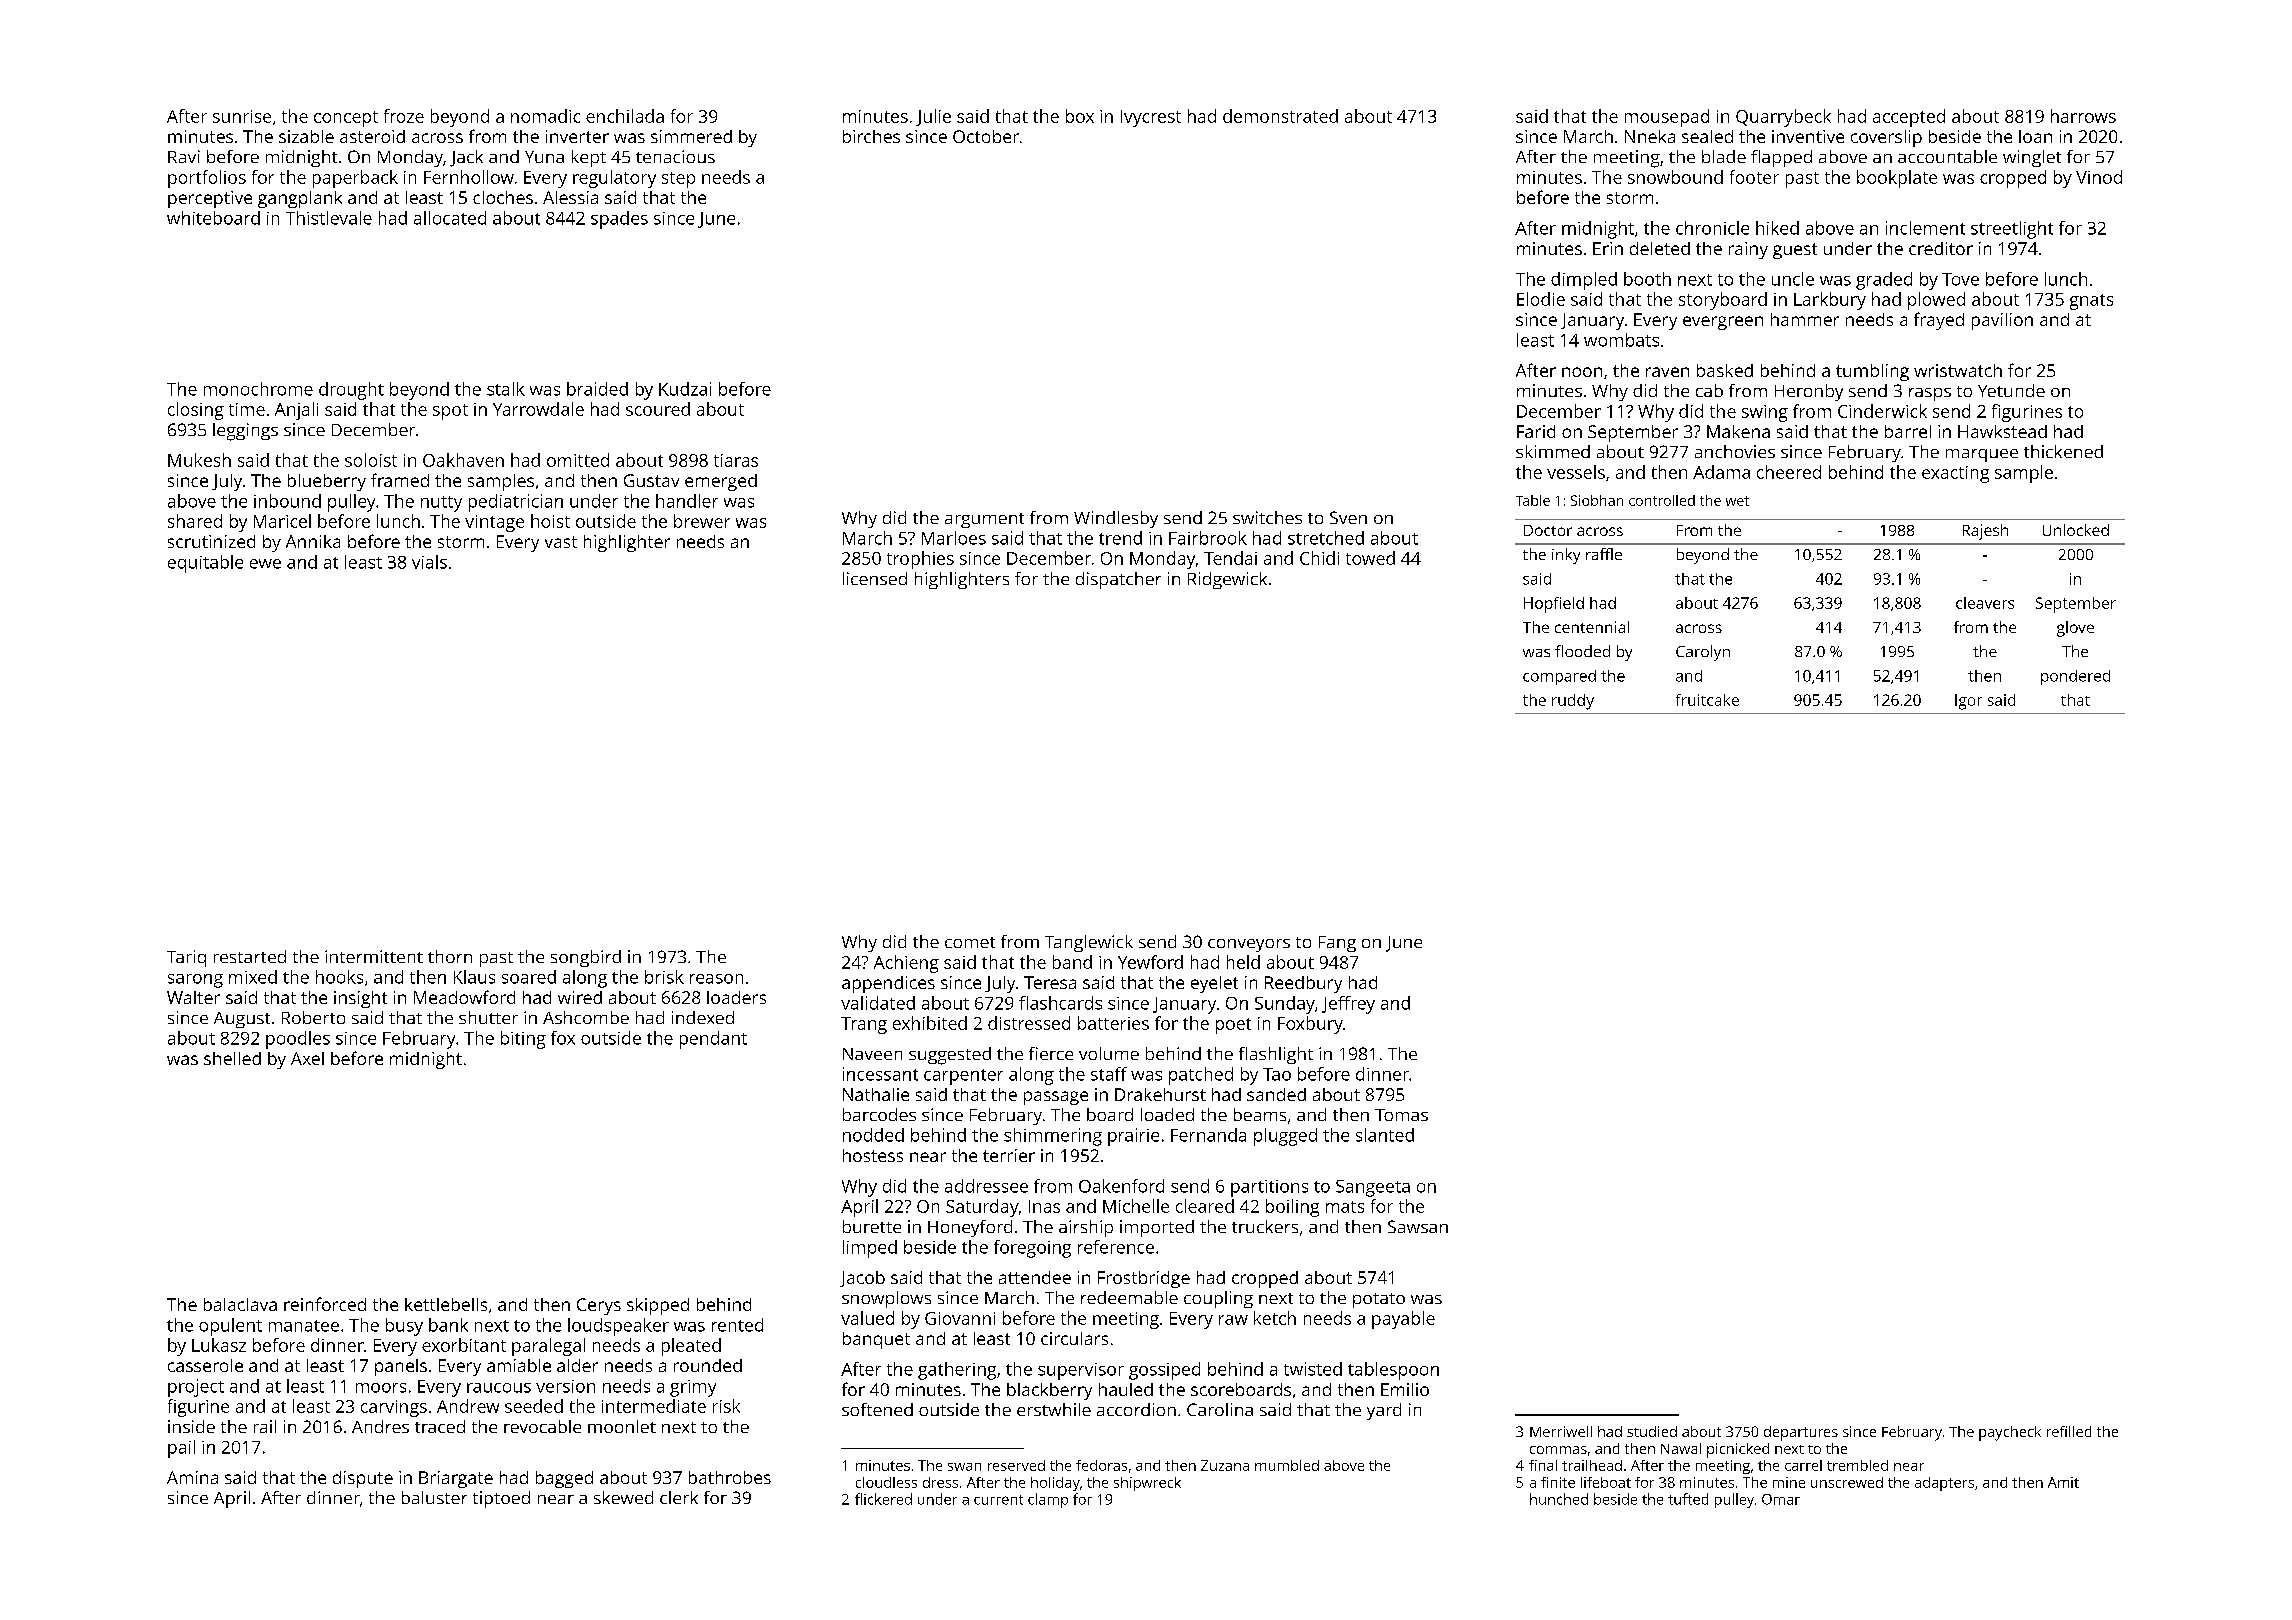 The width and height of the screenshot is (2292, 1620). What do you see at coordinates (586, 958) in the screenshot?
I see `songbird` at bounding box center [586, 958].
